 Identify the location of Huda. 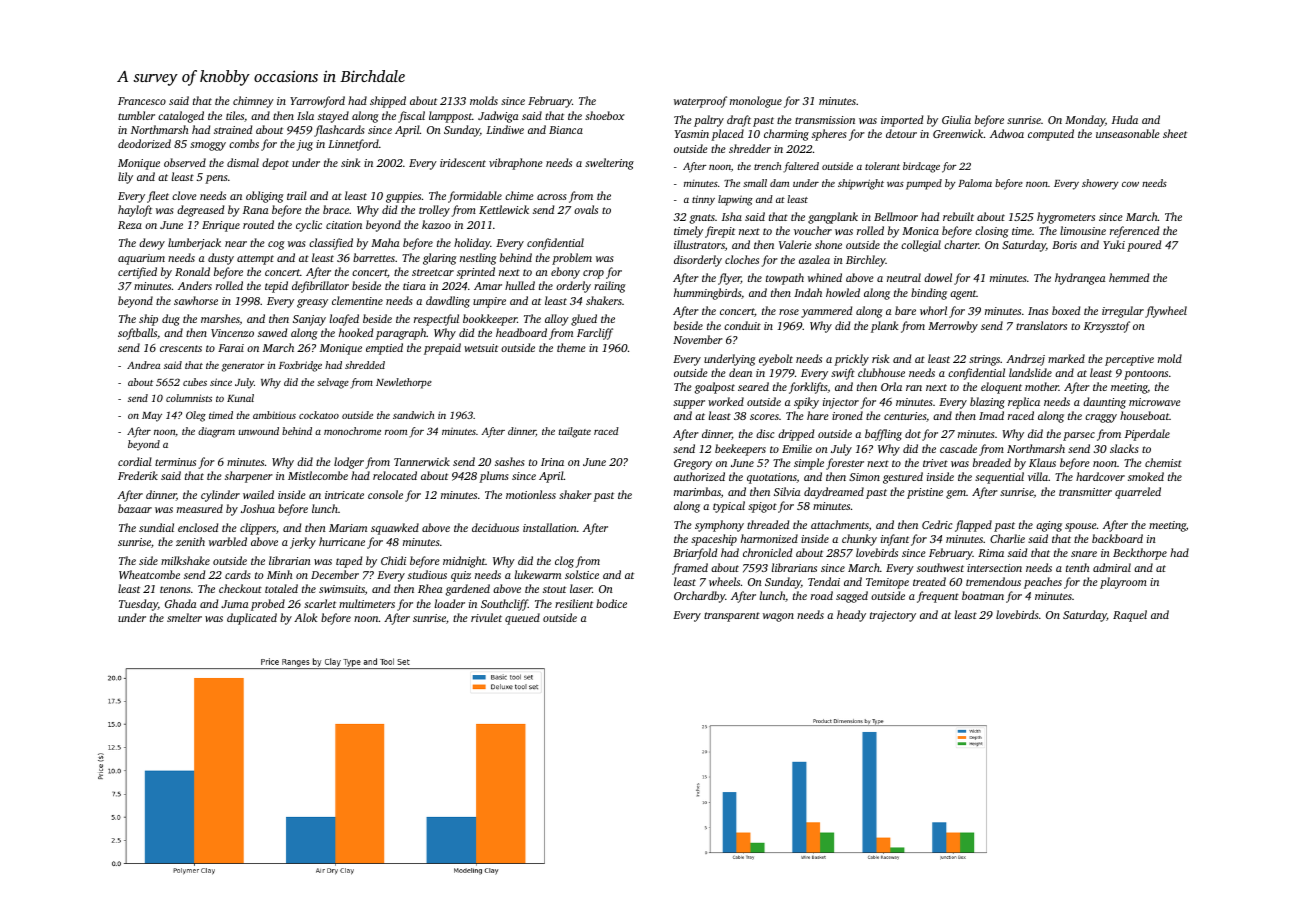
(1125, 119).
